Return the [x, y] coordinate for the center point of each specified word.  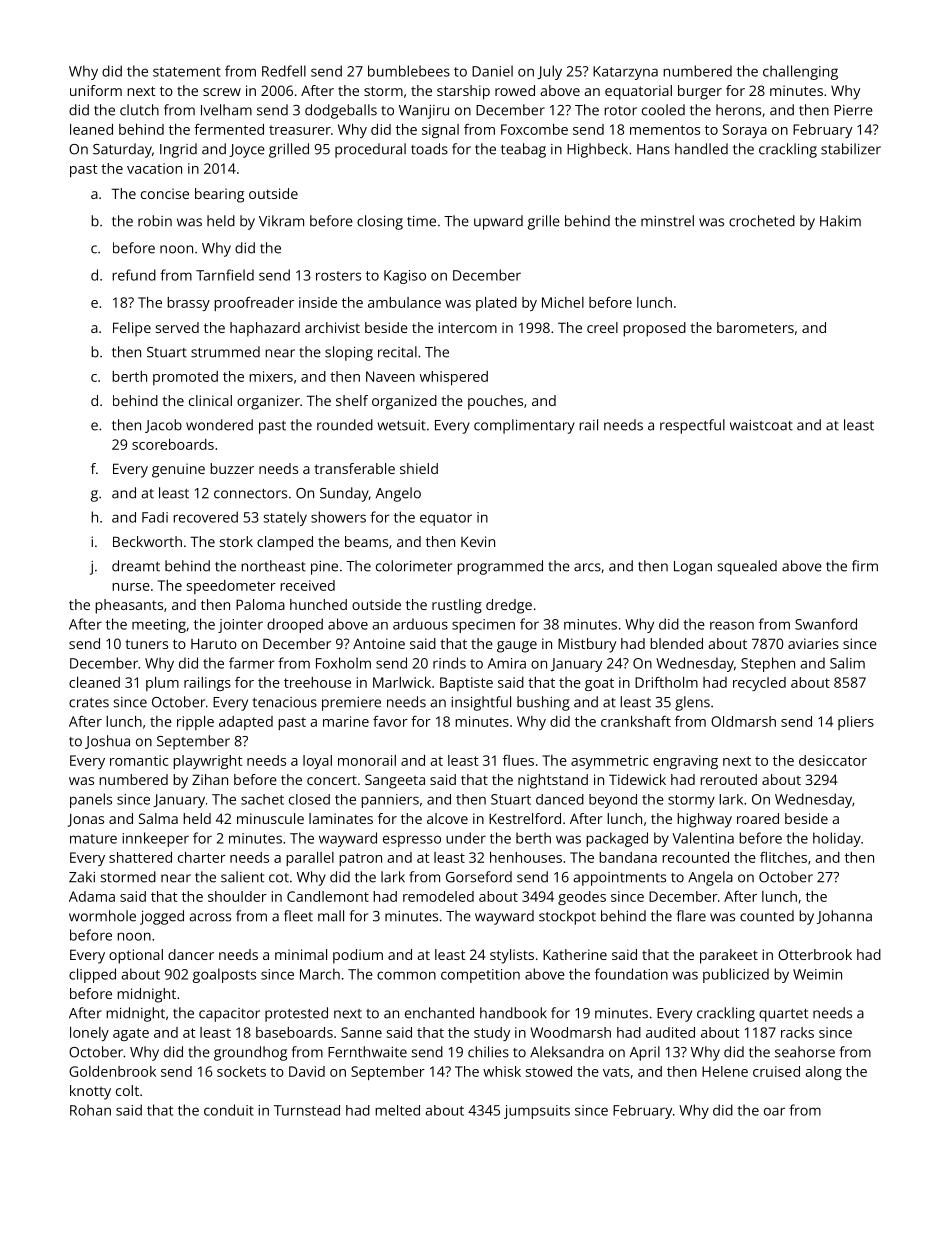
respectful [692, 426]
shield [419, 468]
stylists [512, 956]
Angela [710, 878]
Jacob [163, 426]
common [406, 975]
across [210, 917]
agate [131, 1034]
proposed [654, 329]
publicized [736, 975]
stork [236, 541]
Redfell [284, 71]
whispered [454, 378]
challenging [800, 72]
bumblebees [409, 71]
